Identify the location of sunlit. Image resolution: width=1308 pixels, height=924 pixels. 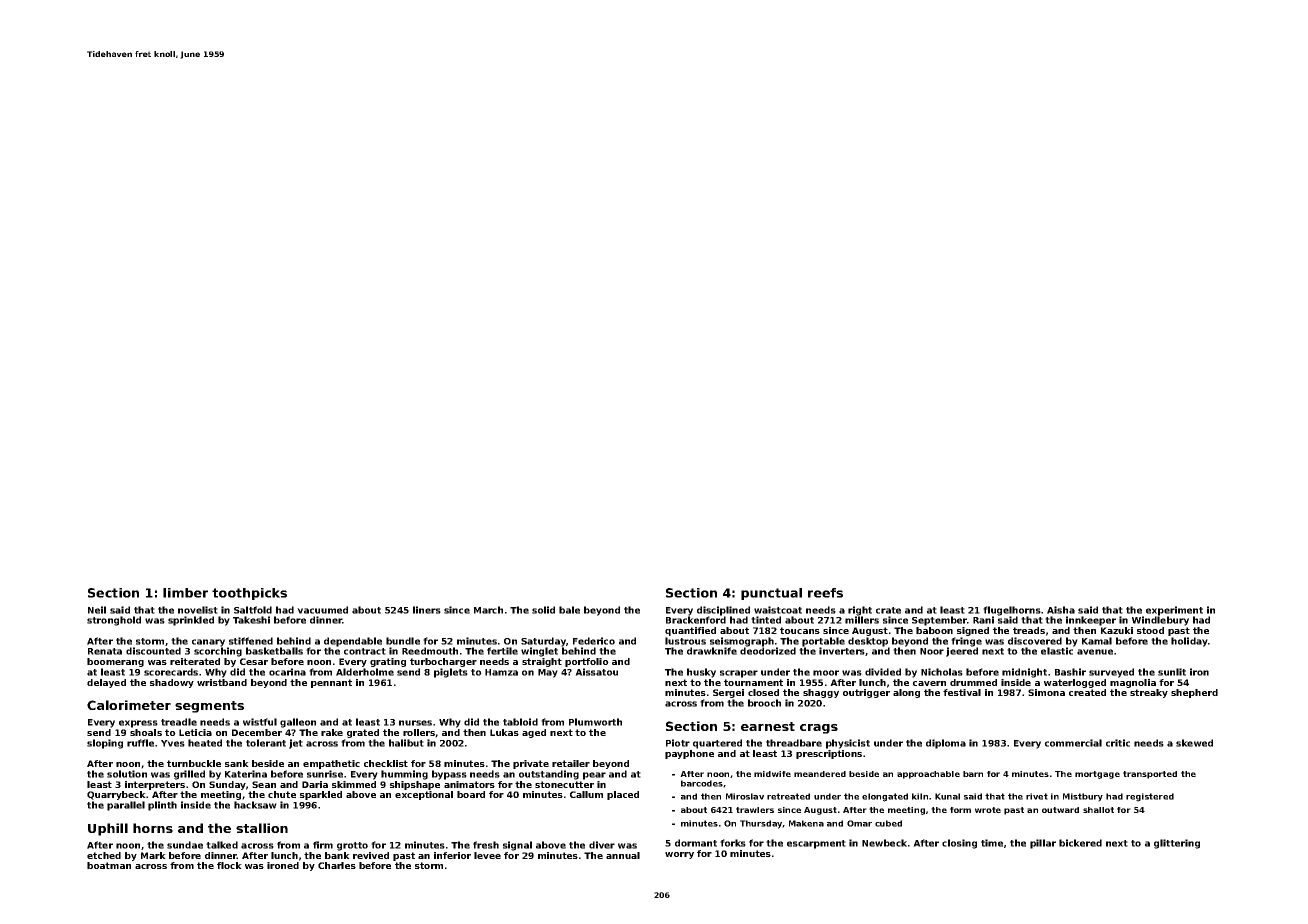
(1172, 672).
